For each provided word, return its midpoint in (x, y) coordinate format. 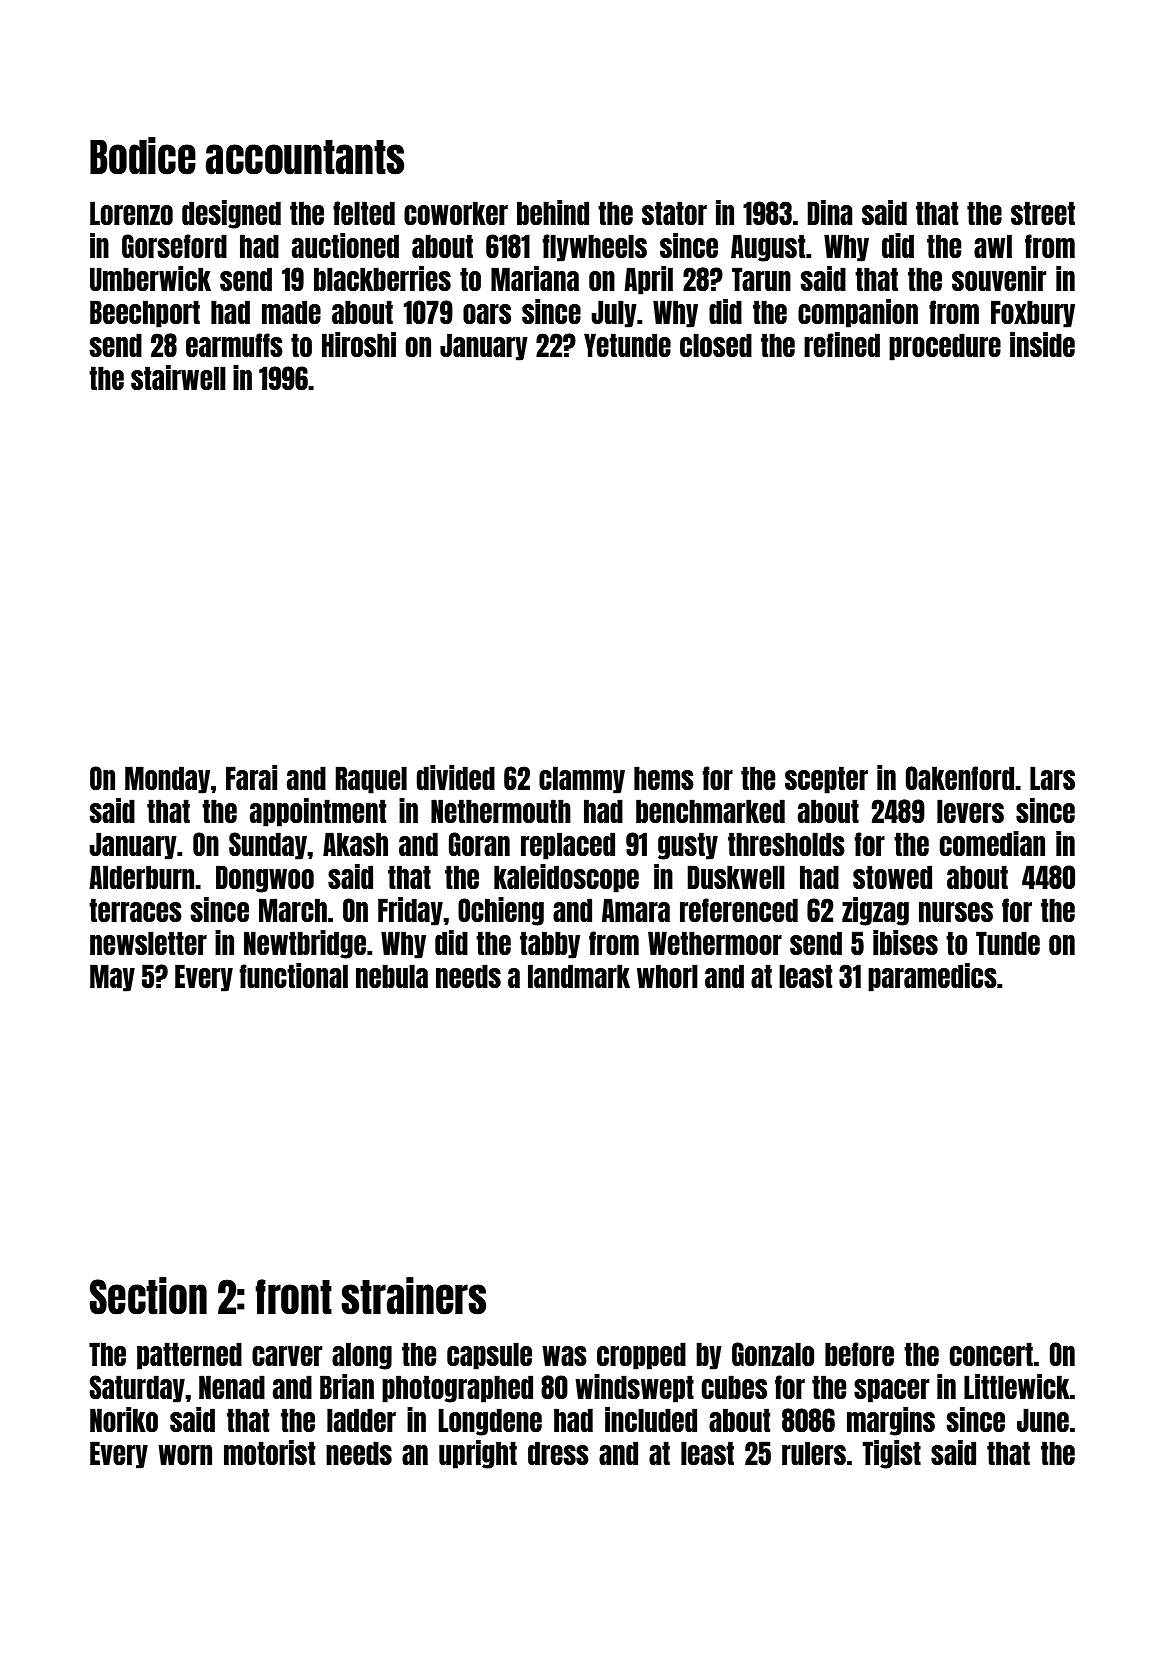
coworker (456, 213)
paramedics (932, 977)
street (1043, 213)
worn (185, 1455)
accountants (305, 157)
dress (558, 1453)
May (112, 978)
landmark (579, 976)
